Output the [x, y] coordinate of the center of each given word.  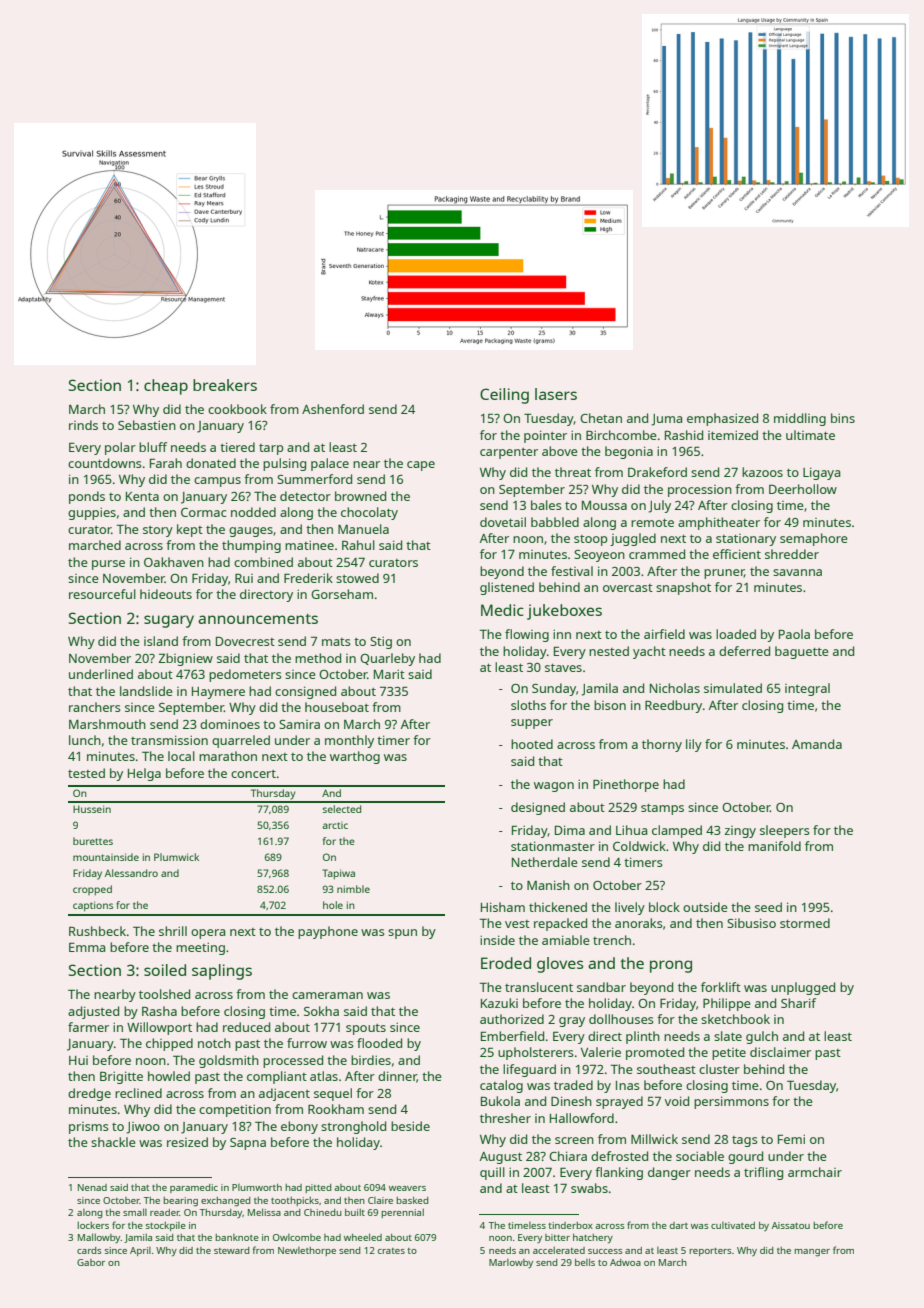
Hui [78, 1060]
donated [211, 463]
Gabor [91, 1262]
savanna [797, 572]
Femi [791, 1139]
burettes [93, 841]
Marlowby [511, 1263]
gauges [251, 532]
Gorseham [342, 594]
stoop [591, 540]
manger [812, 1253]
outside [705, 907]
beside [410, 1126]
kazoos [762, 472]
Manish [548, 885]
